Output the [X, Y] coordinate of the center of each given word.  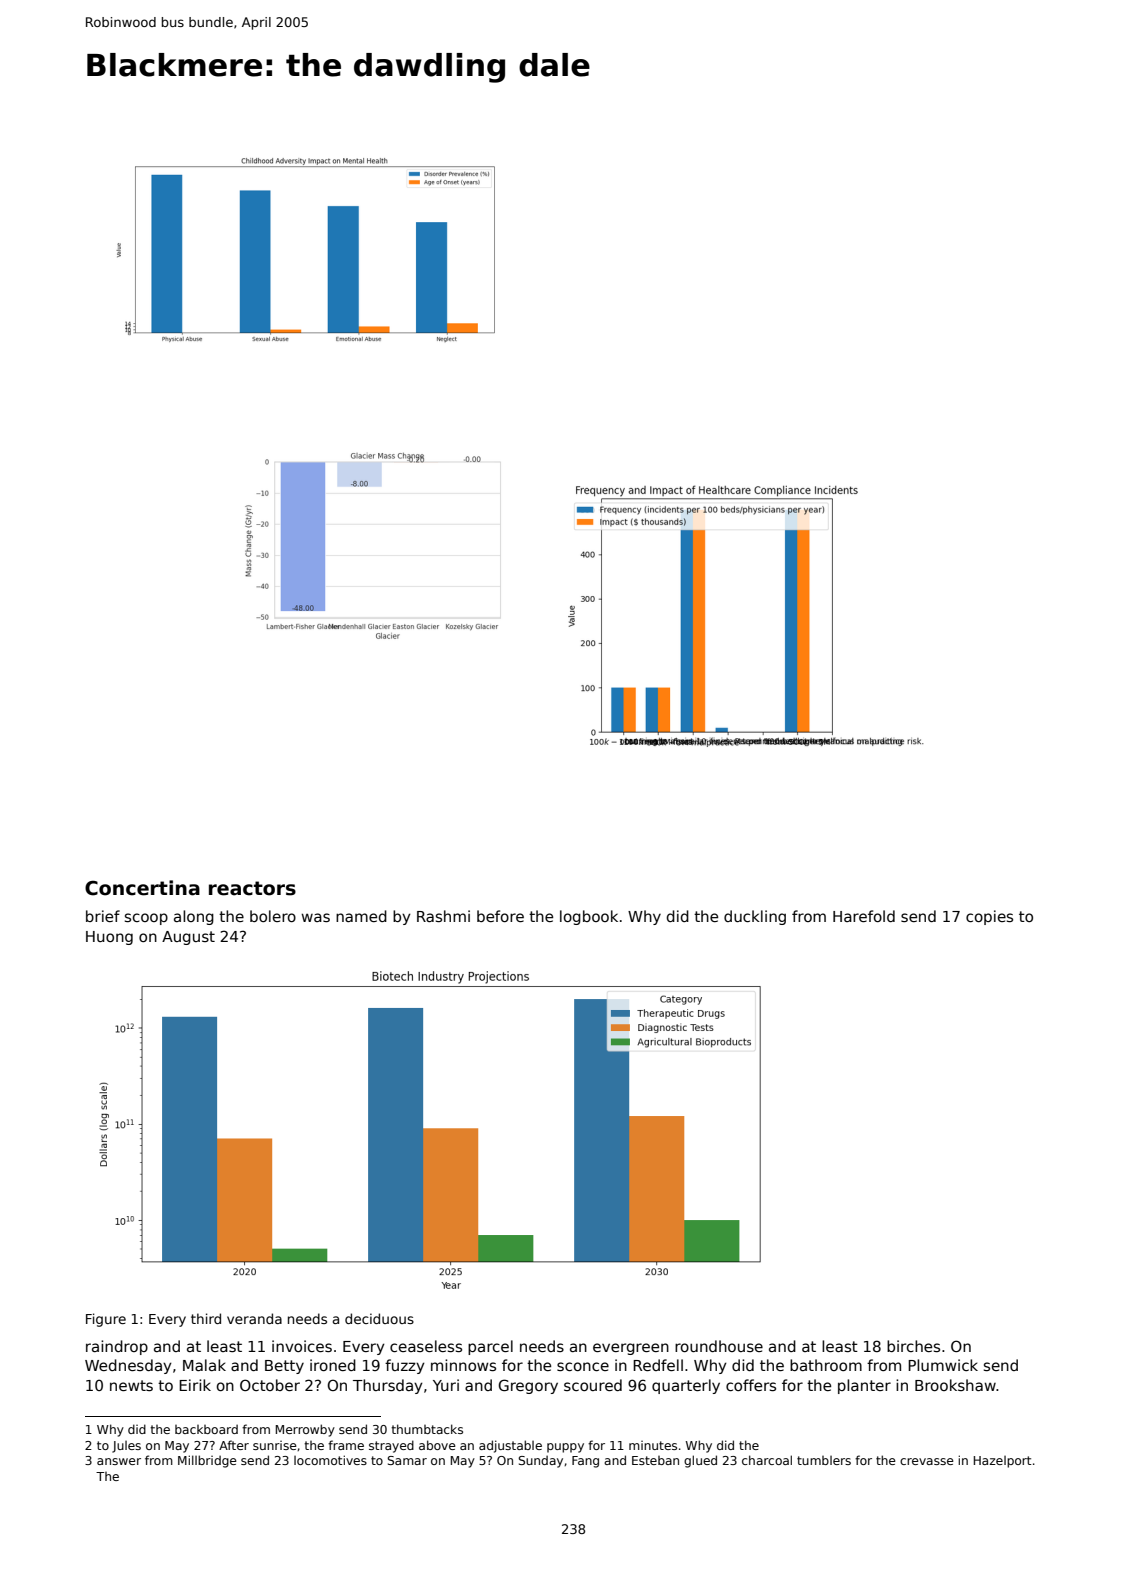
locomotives [330, 1460]
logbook [589, 917]
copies [989, 917]
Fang [585, 1462]
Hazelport [1003, 1462]
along [194, 917]
